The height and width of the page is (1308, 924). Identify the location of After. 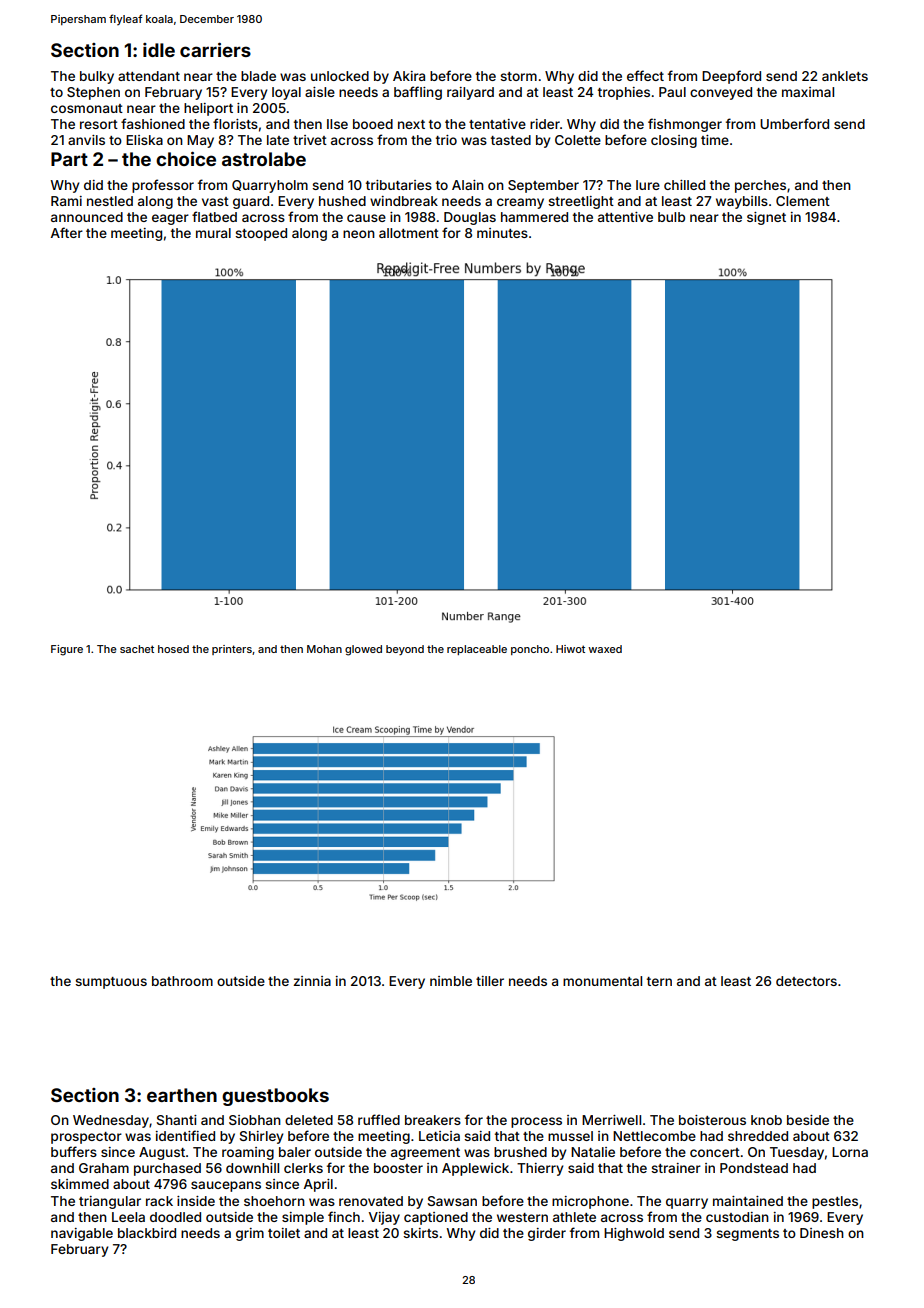
(67, 232).
